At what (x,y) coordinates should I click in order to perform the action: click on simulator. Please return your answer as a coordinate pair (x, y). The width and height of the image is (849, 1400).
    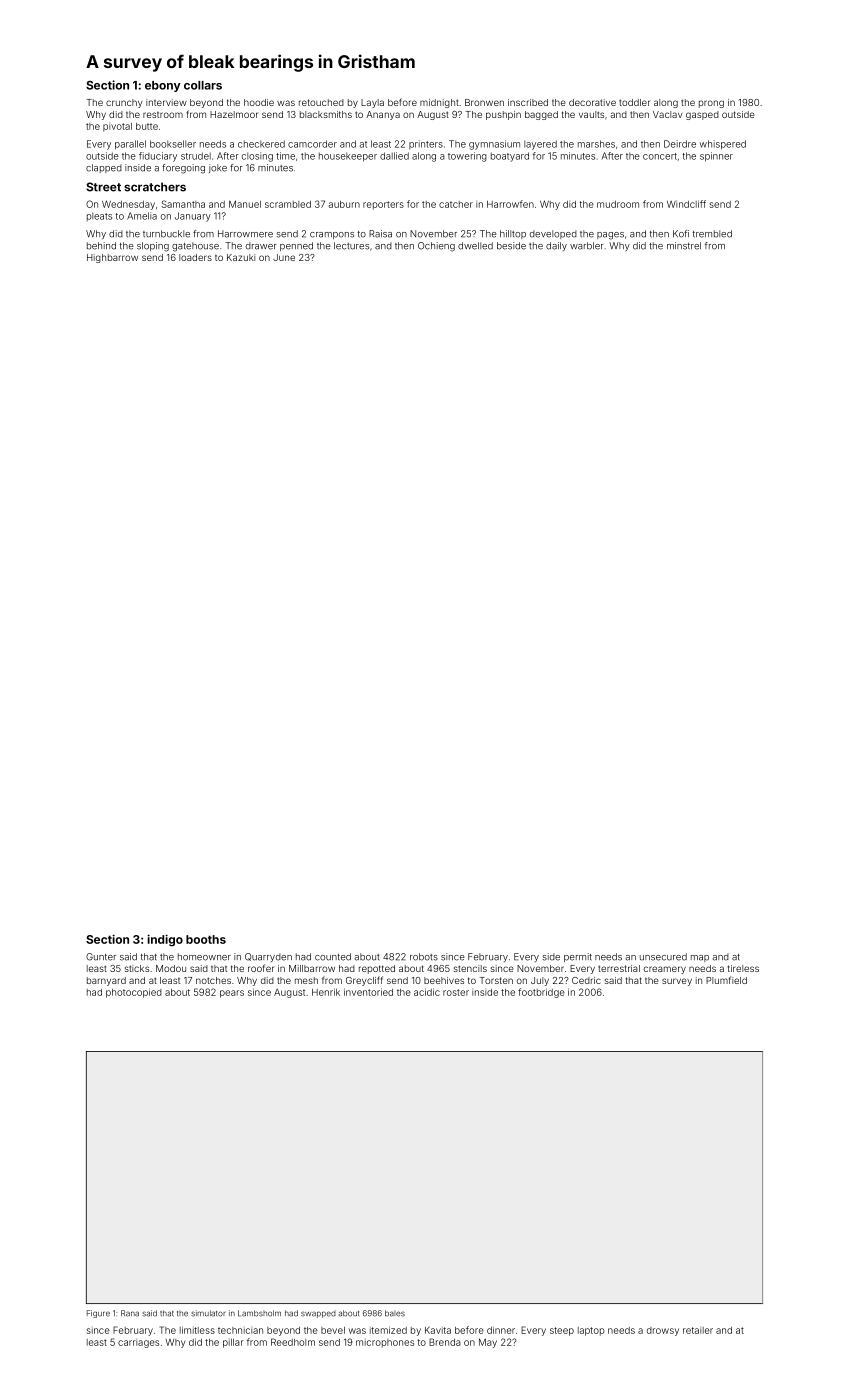
    Looking at the image, I should click on (208, 1313).
